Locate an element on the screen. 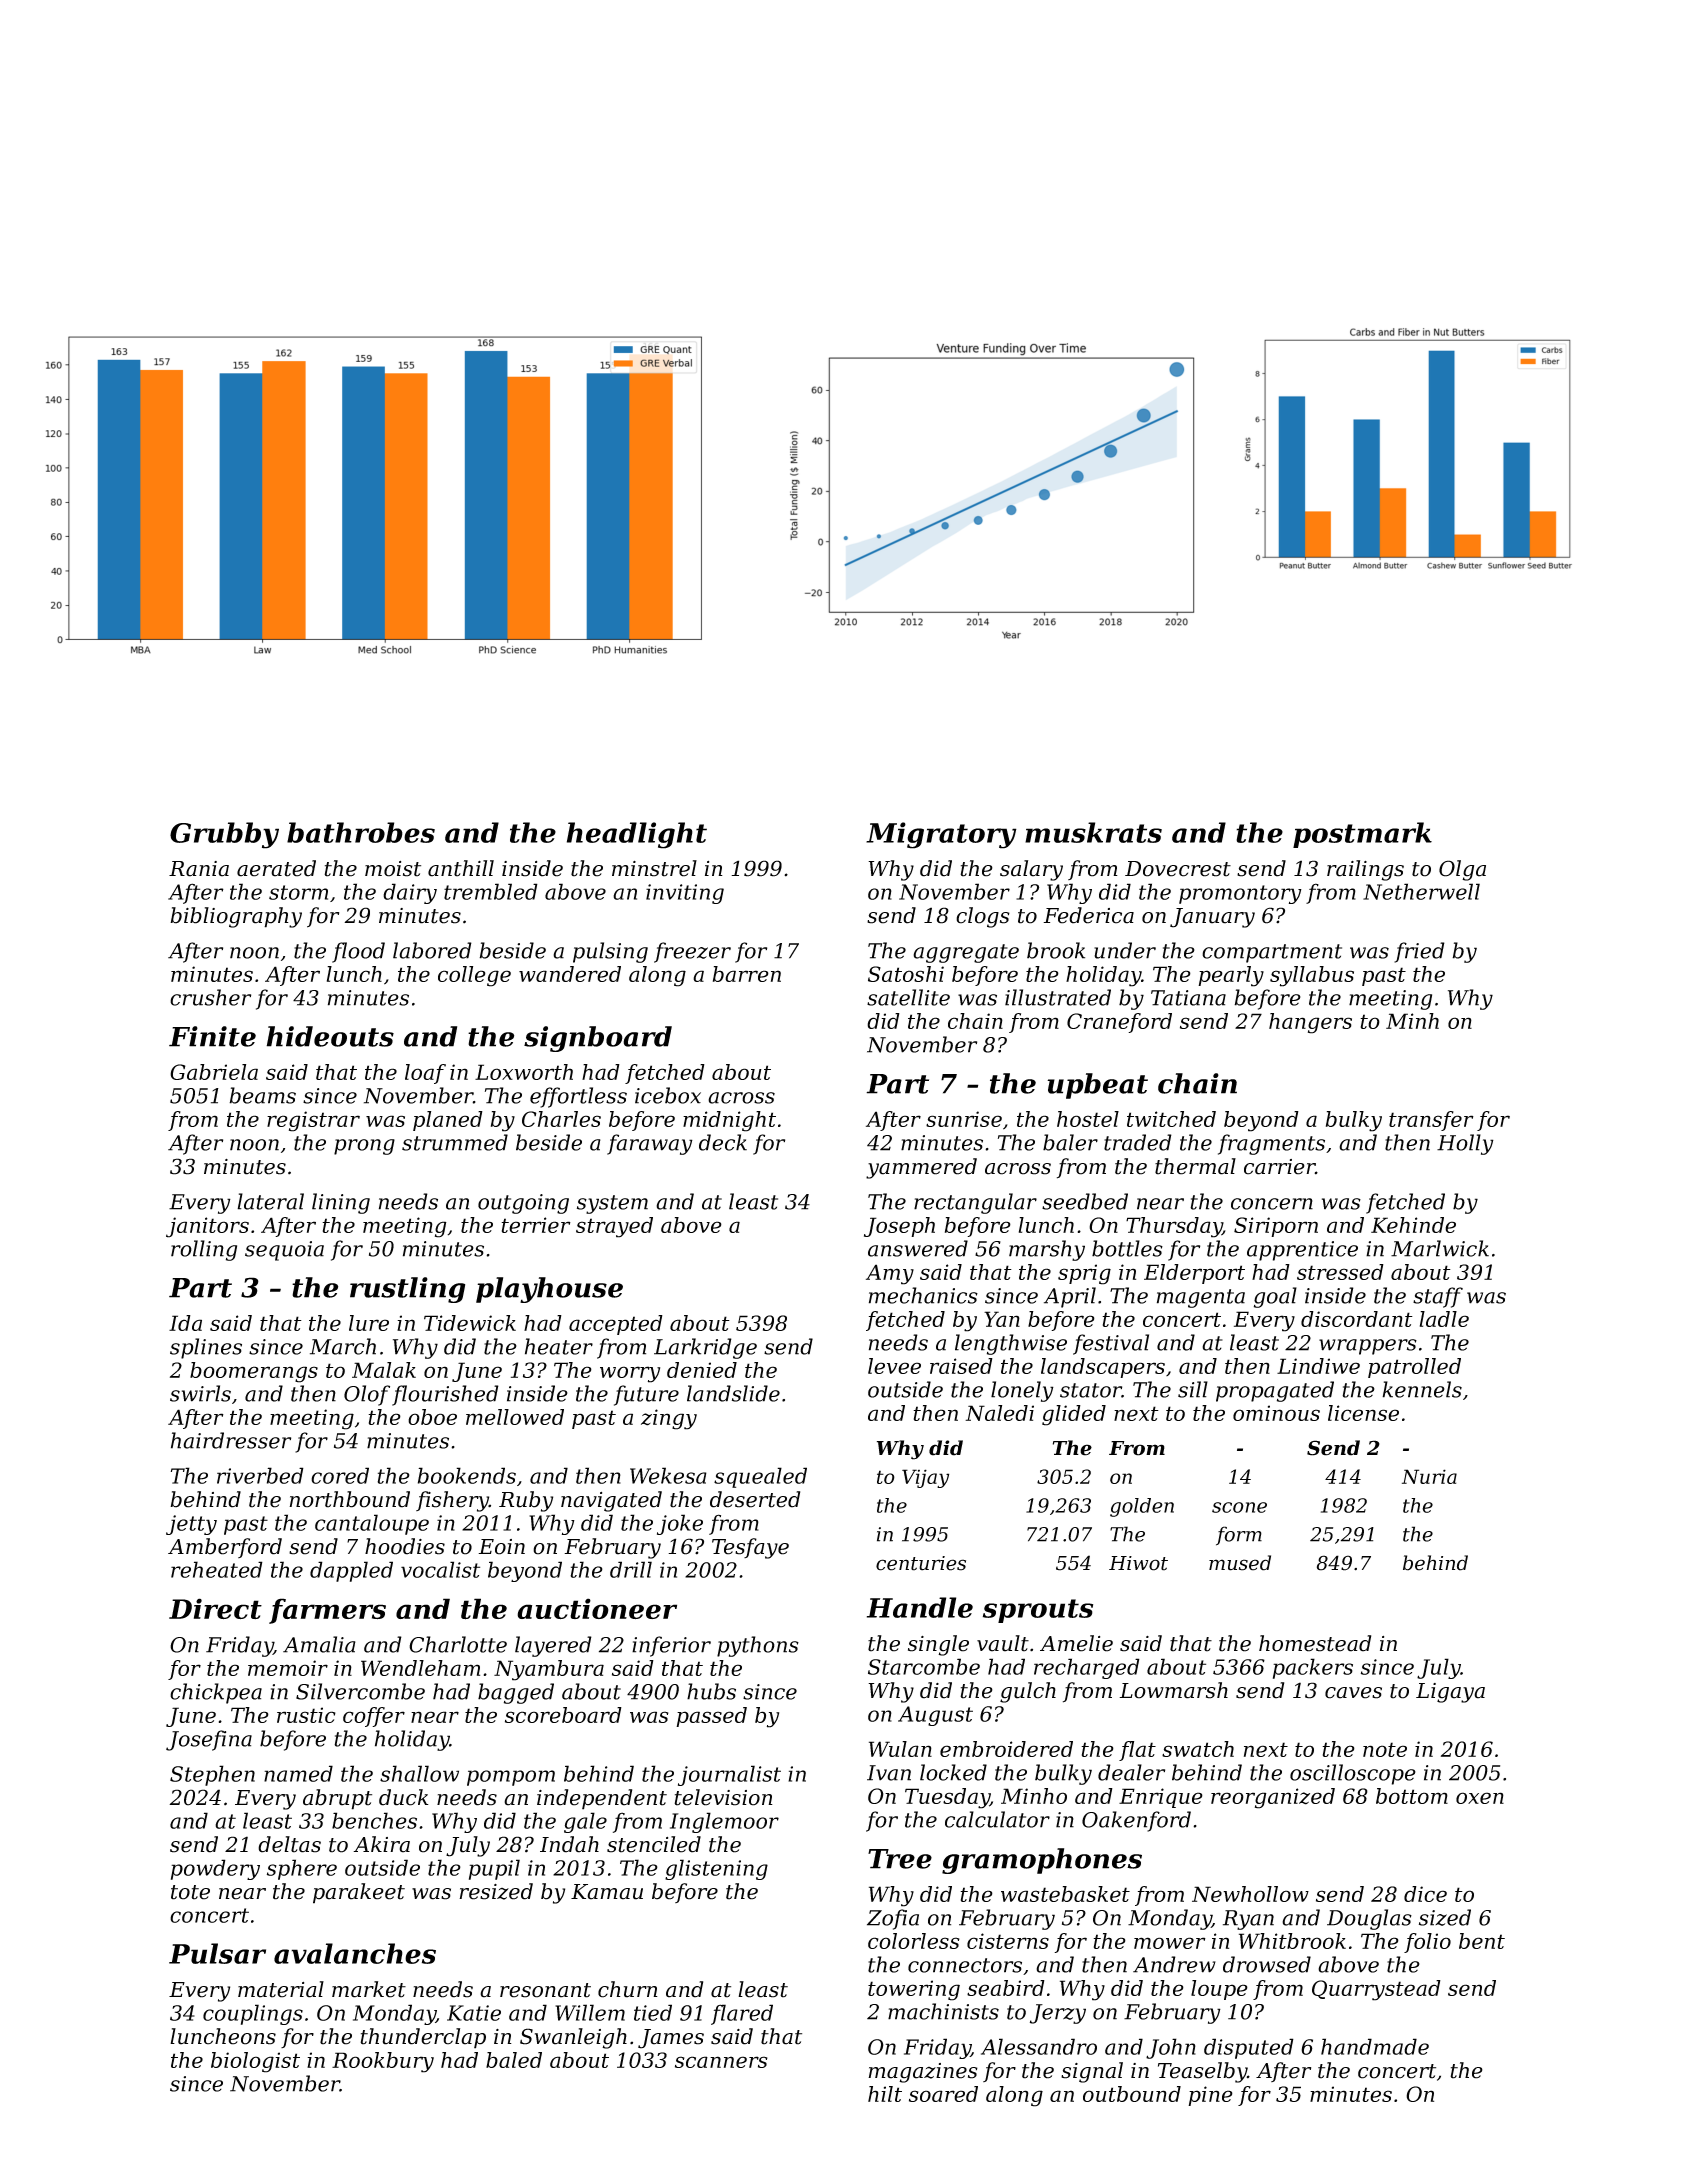 The image size is (1683, 2178). dice is located at coordinates (1425, 1894).
